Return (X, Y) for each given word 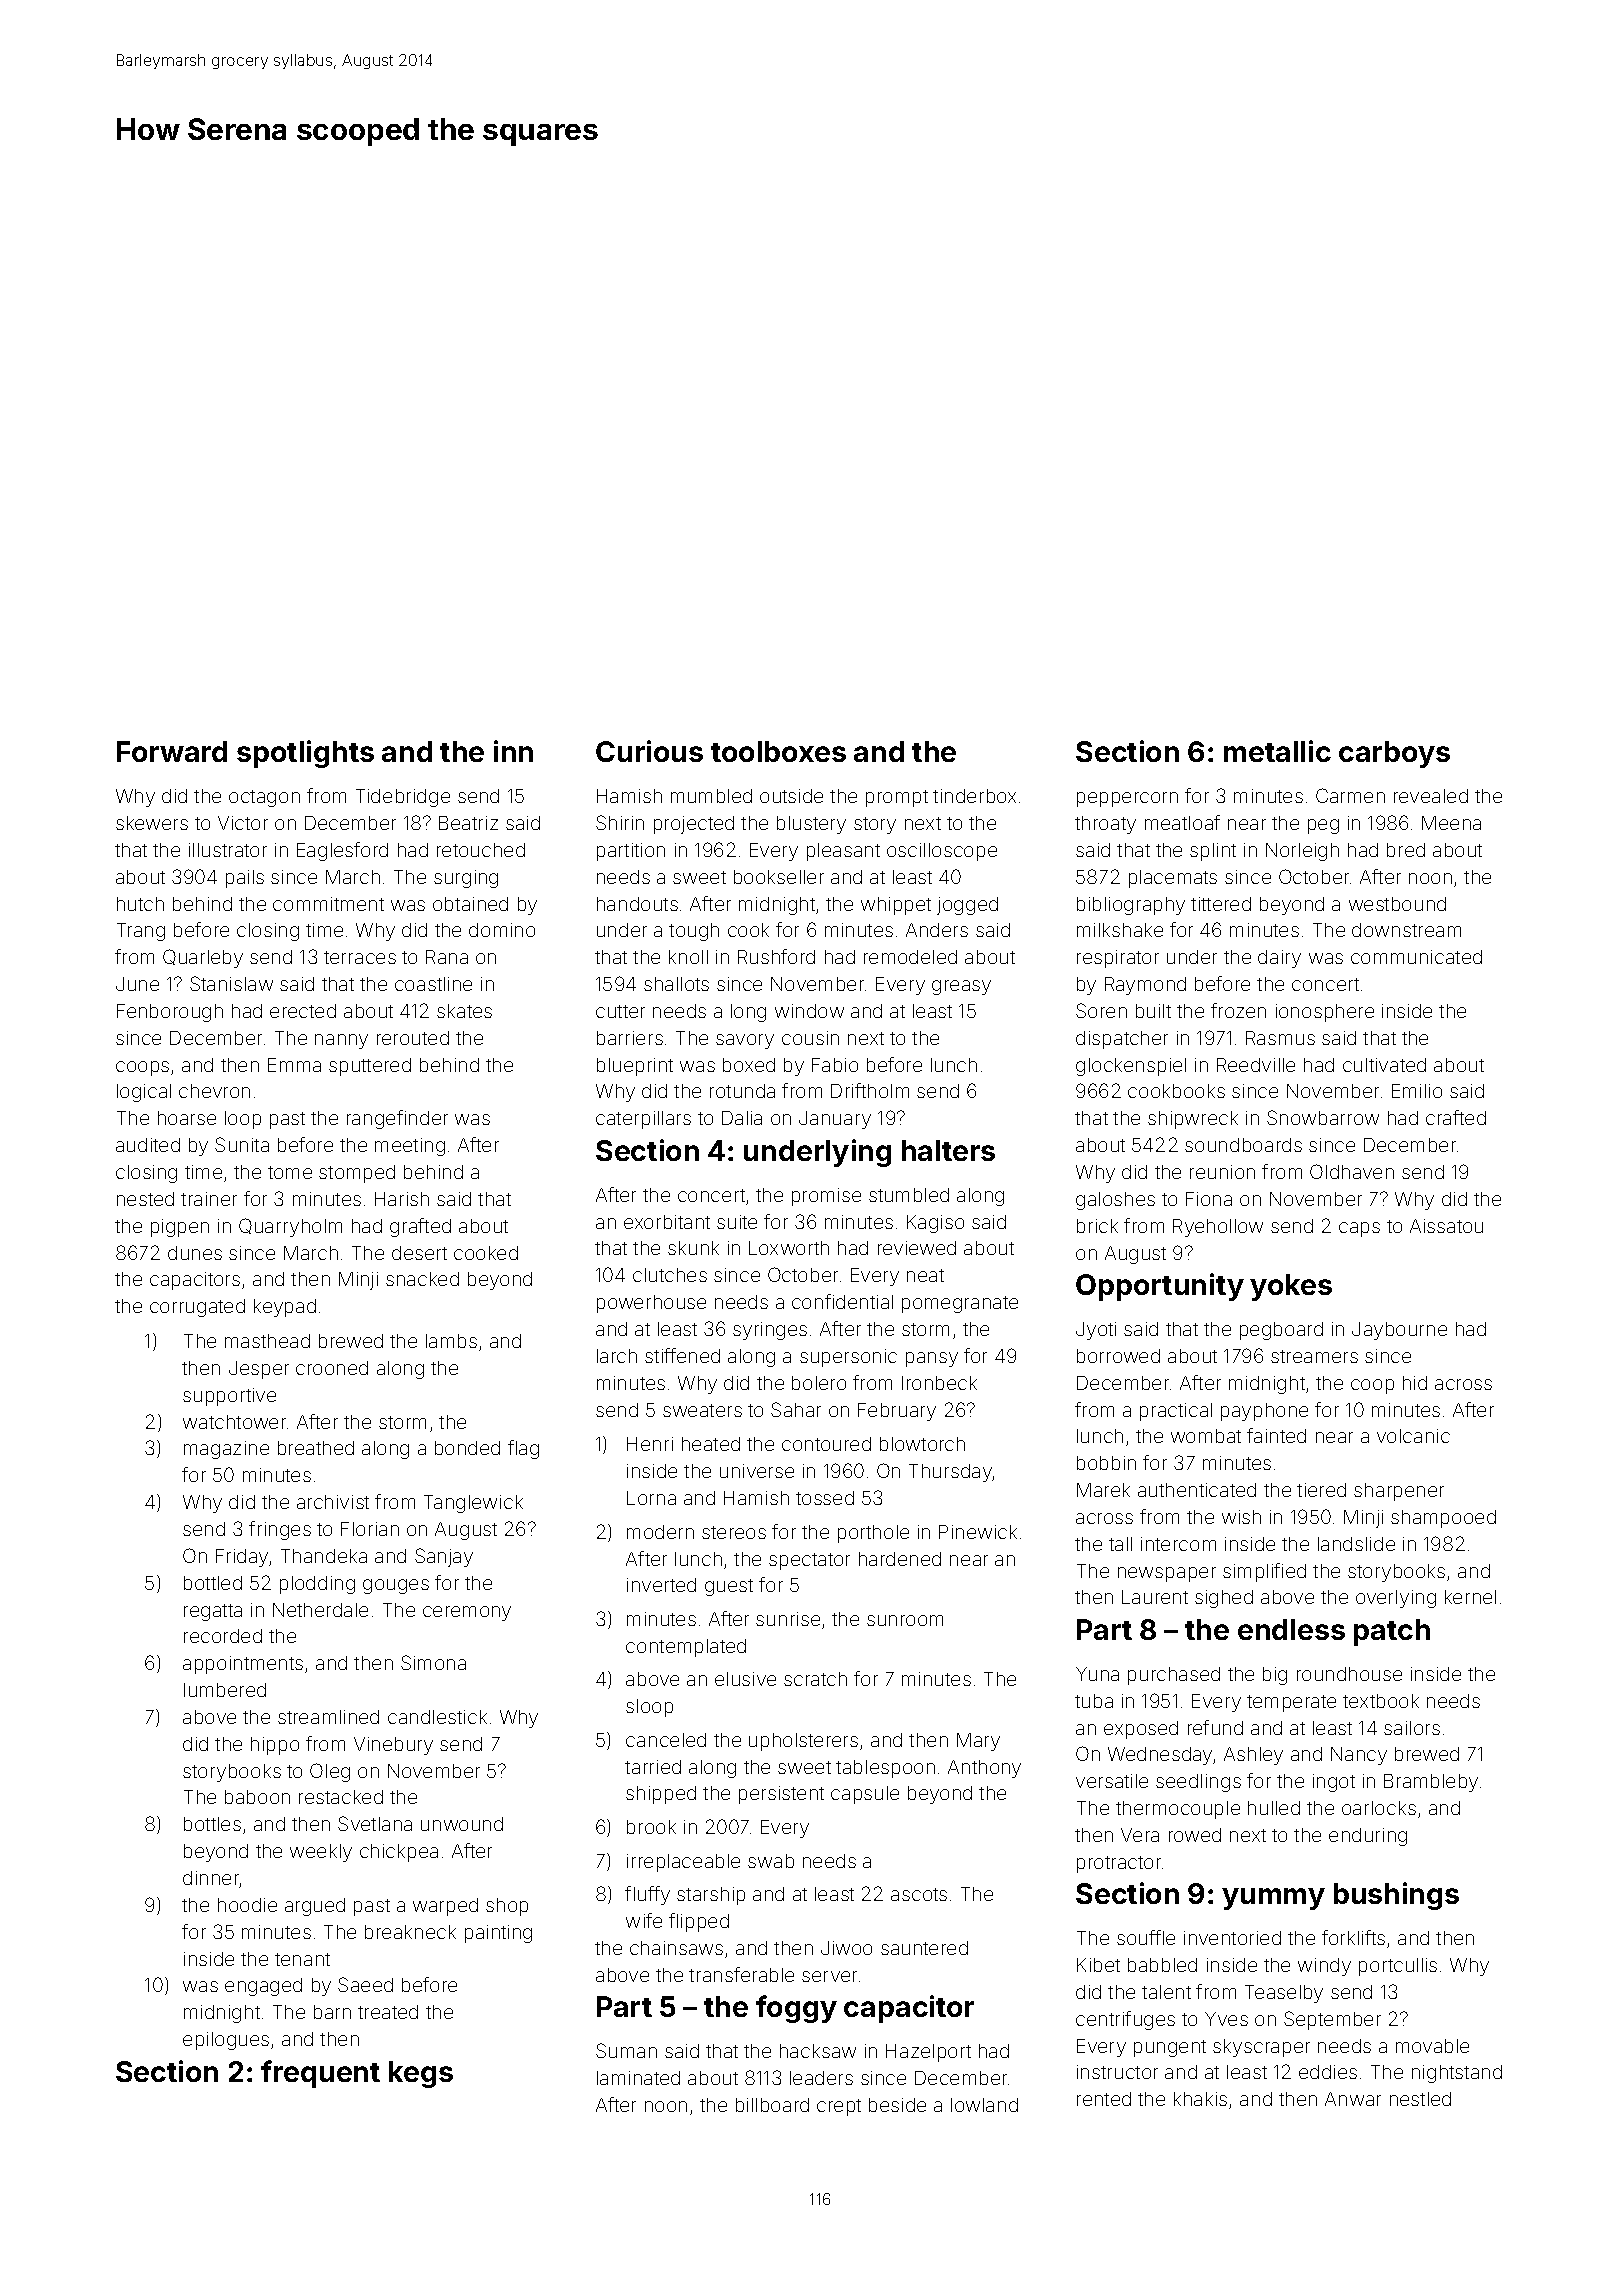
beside (897, 2105)
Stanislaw (231, 983)
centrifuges (1125, 2020)
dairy (1279, 959)
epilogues (226, 2041)
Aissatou (1446, 1226)
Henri (650, 1444)
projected (694, 825)
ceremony (467, 1613)
